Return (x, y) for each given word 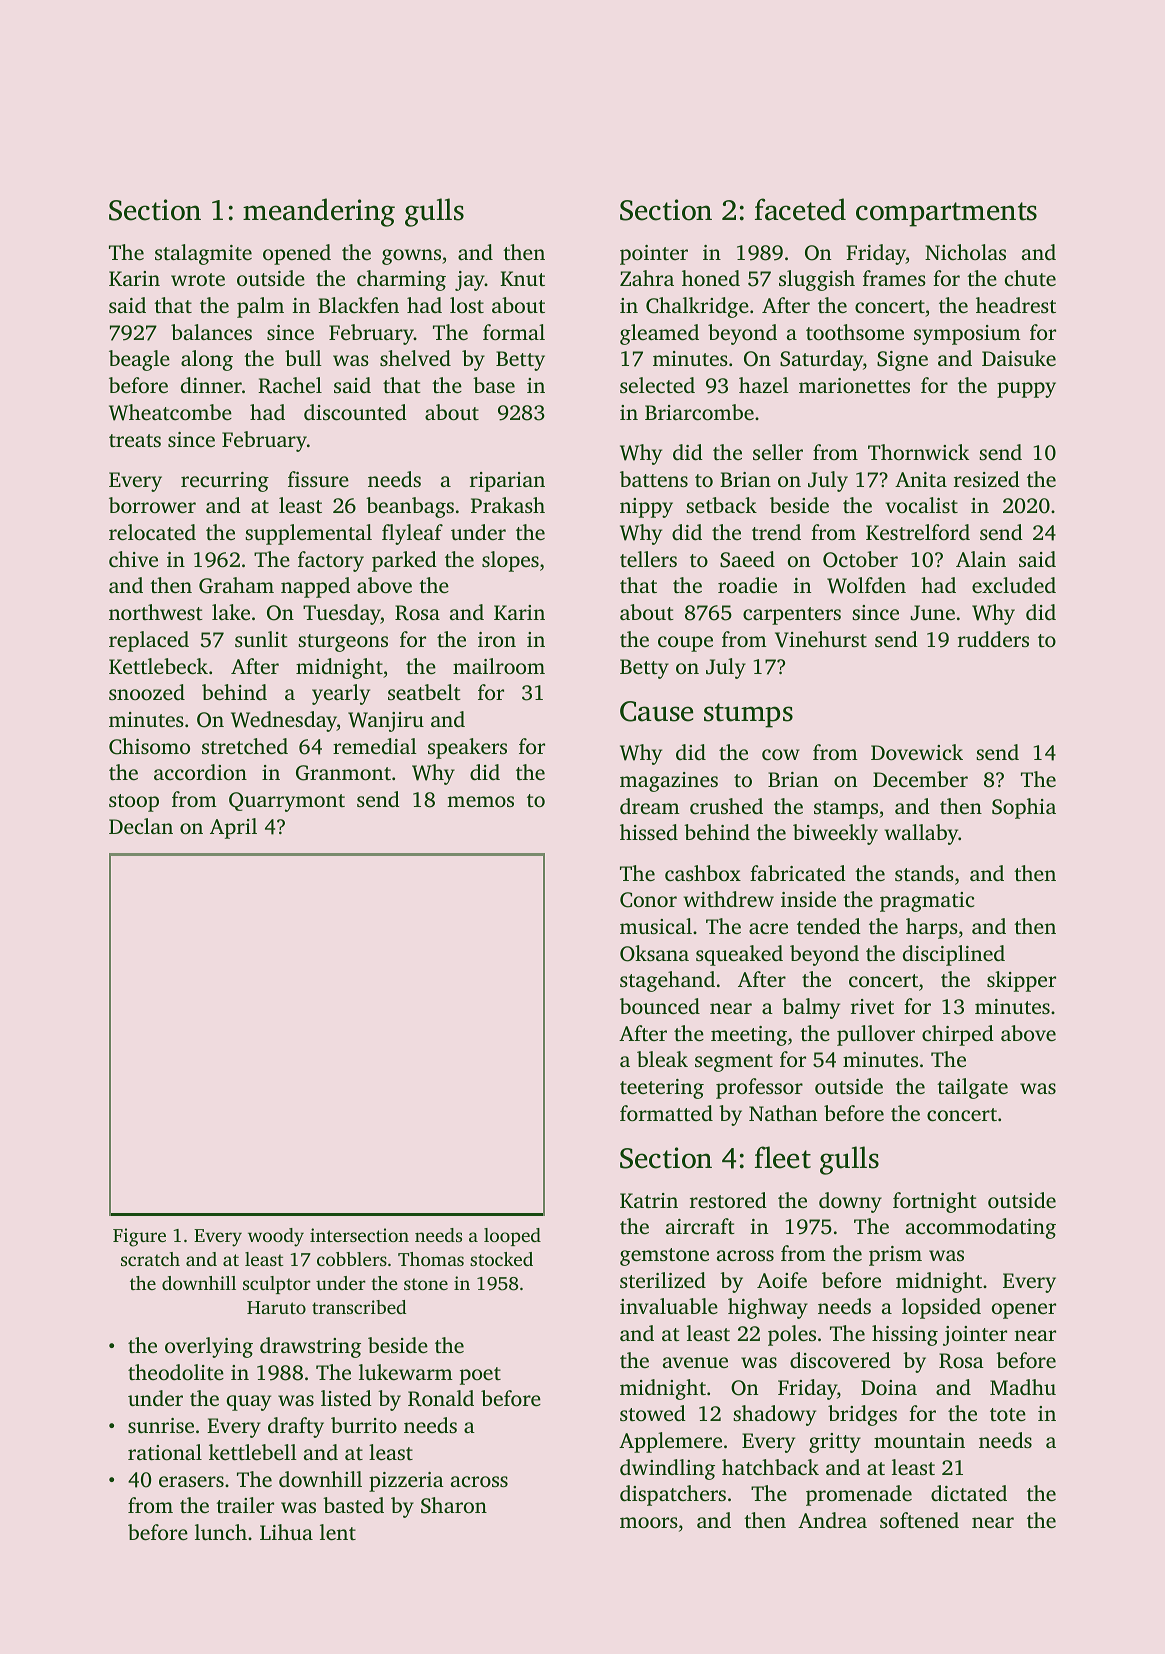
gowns (411, 257)
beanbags (410, 507)
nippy (646, 508)
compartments (946, 214)
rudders (993, 639)
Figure (139, 1237)
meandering (319, 212)
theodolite (176, 1372)
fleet (783, 1157)
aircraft (700, 1226)
